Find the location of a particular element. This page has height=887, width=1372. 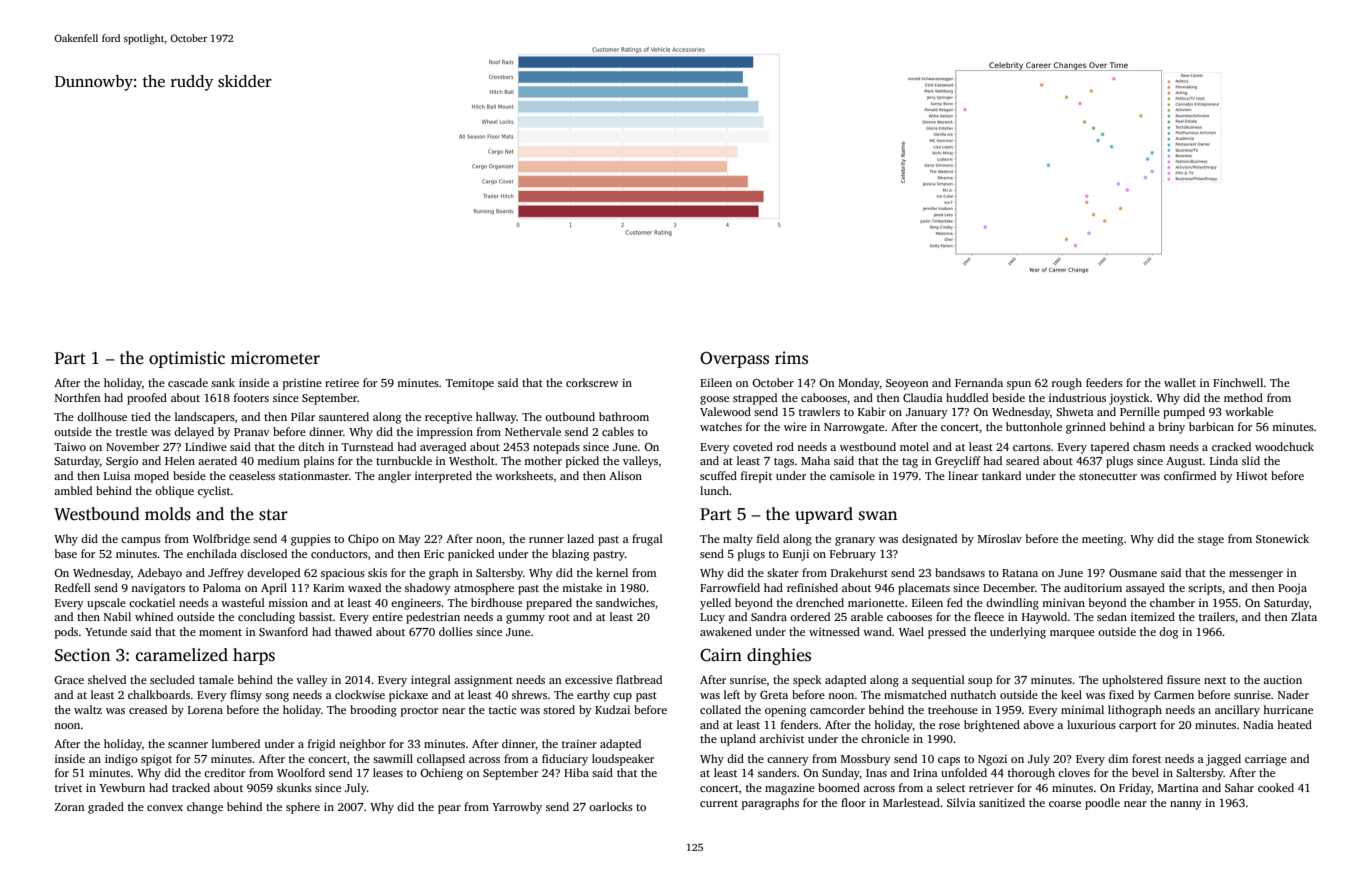

corkscrew is located at coordinates (592, 382).
